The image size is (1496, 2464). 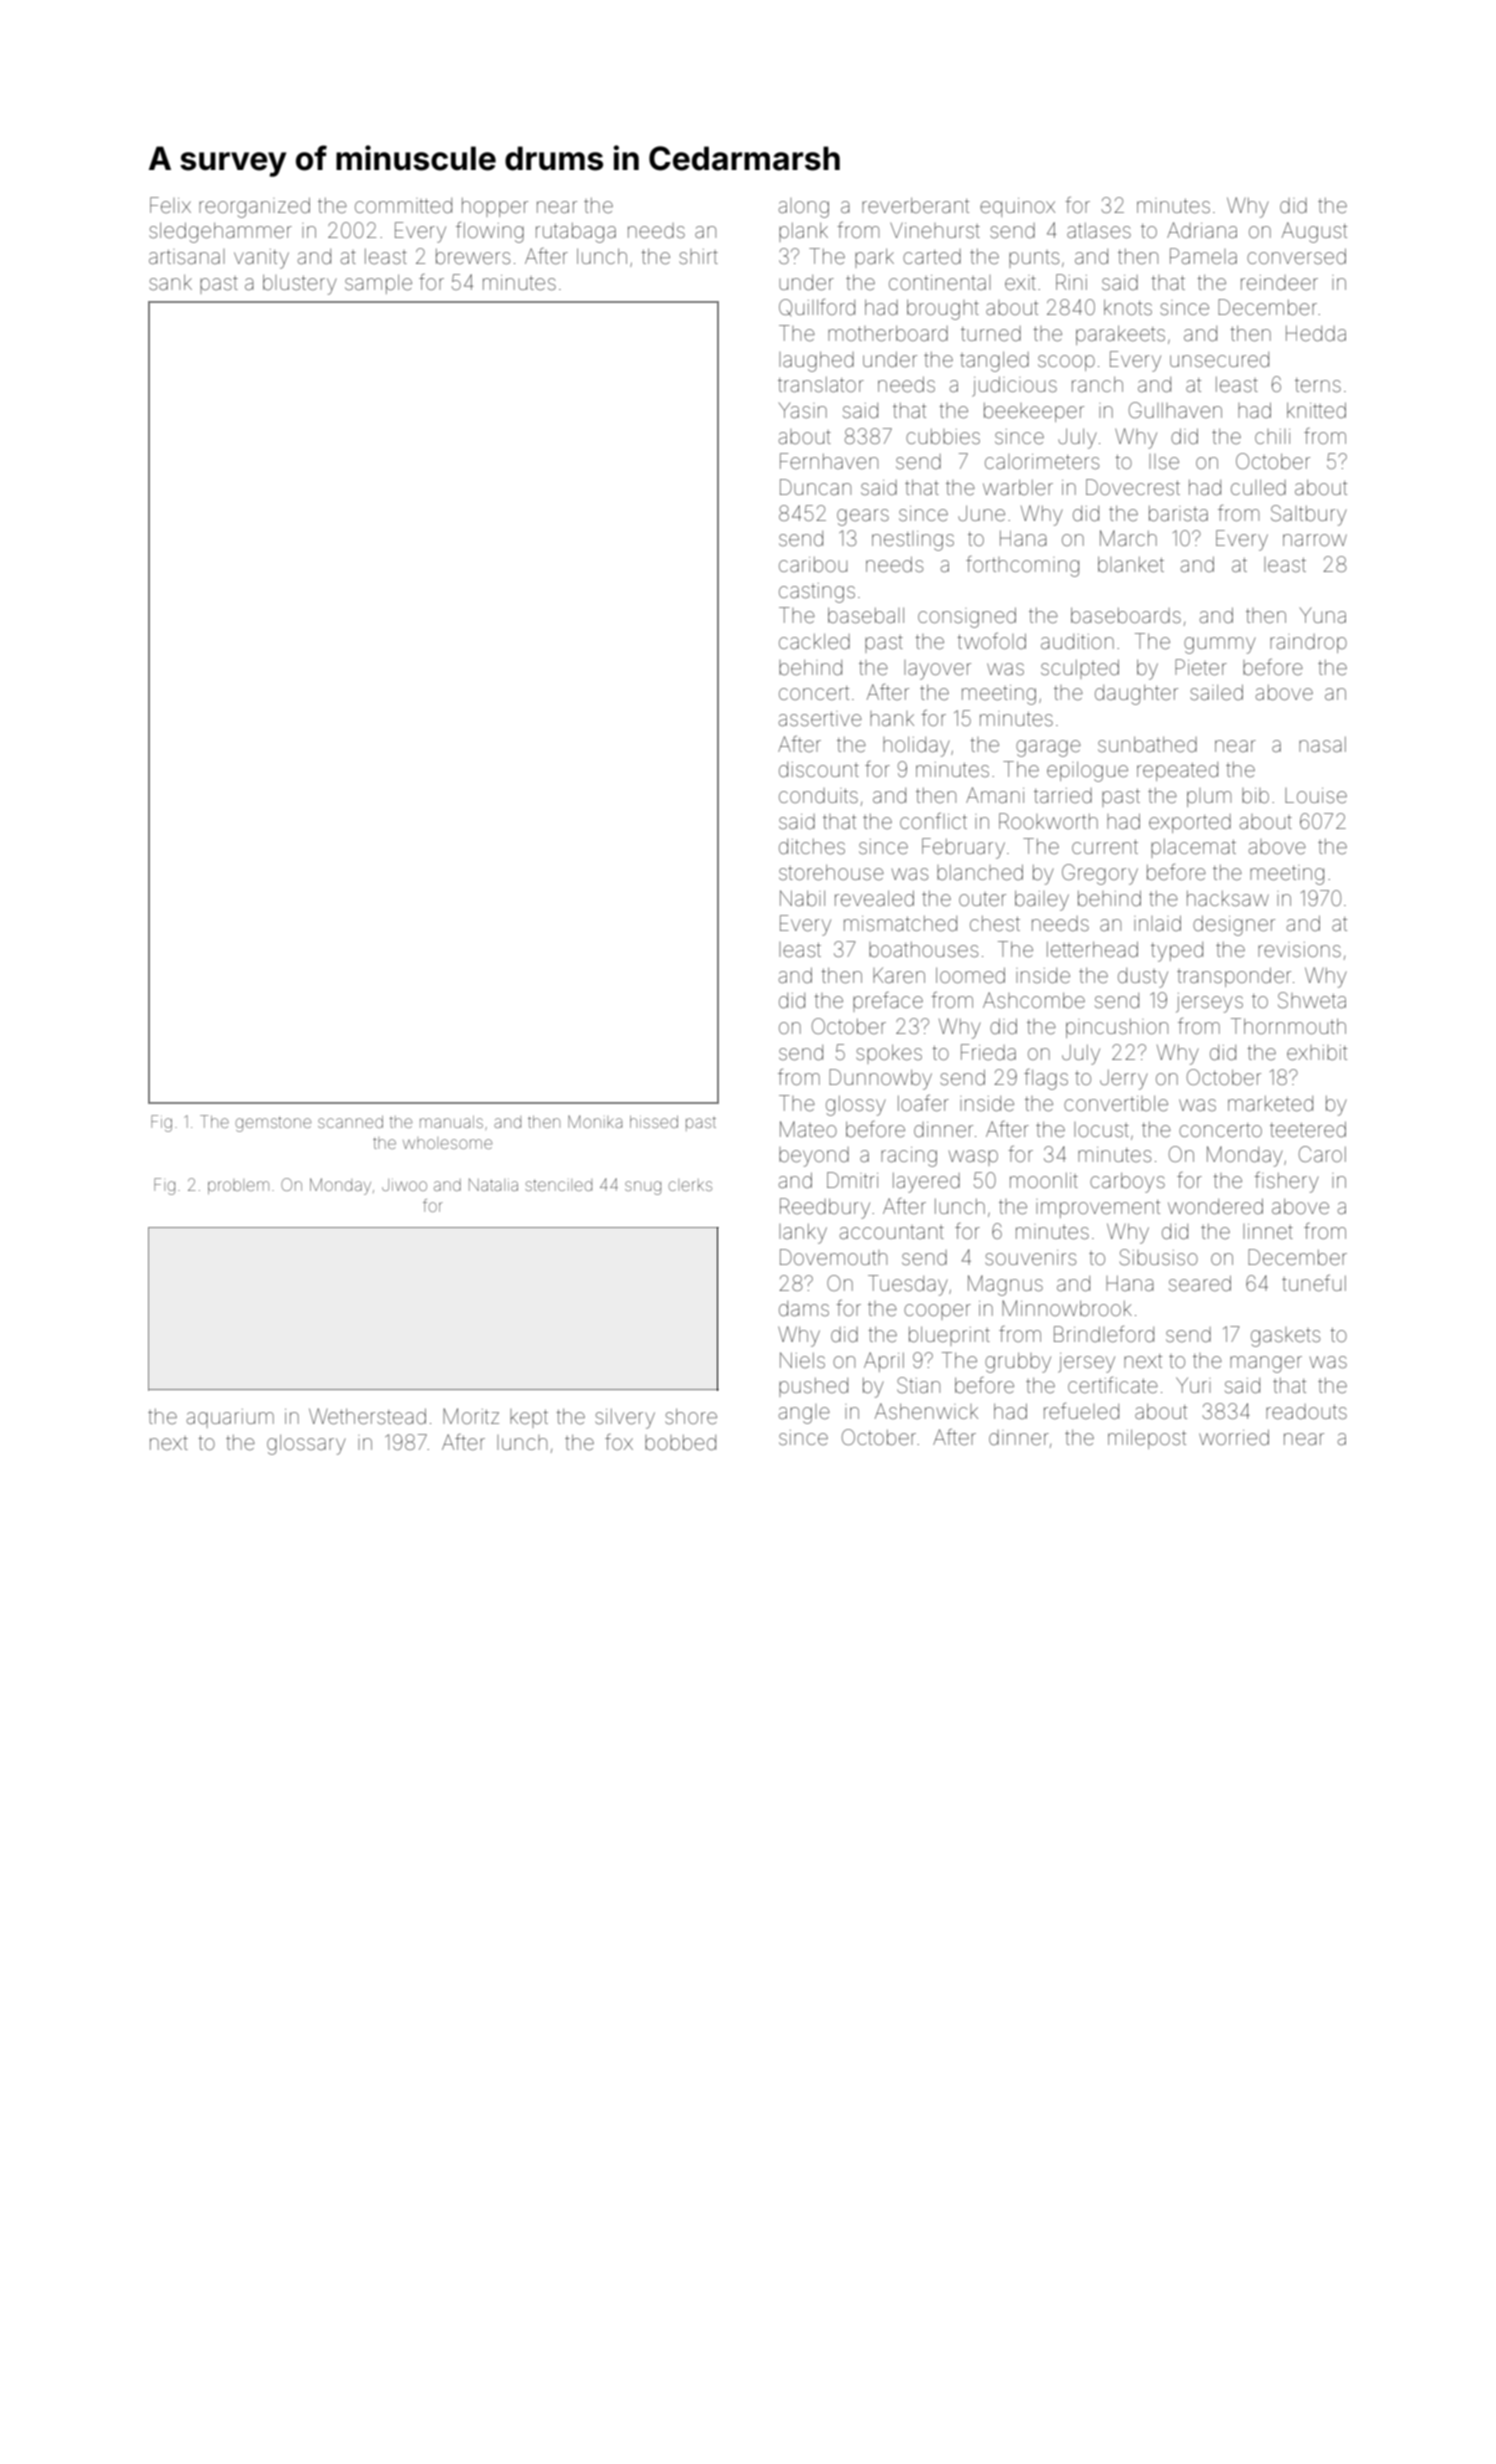 What do you see at coordinates (1100, 874) in the document?
I see `Gregory` at bounding box center [1100, 874].
